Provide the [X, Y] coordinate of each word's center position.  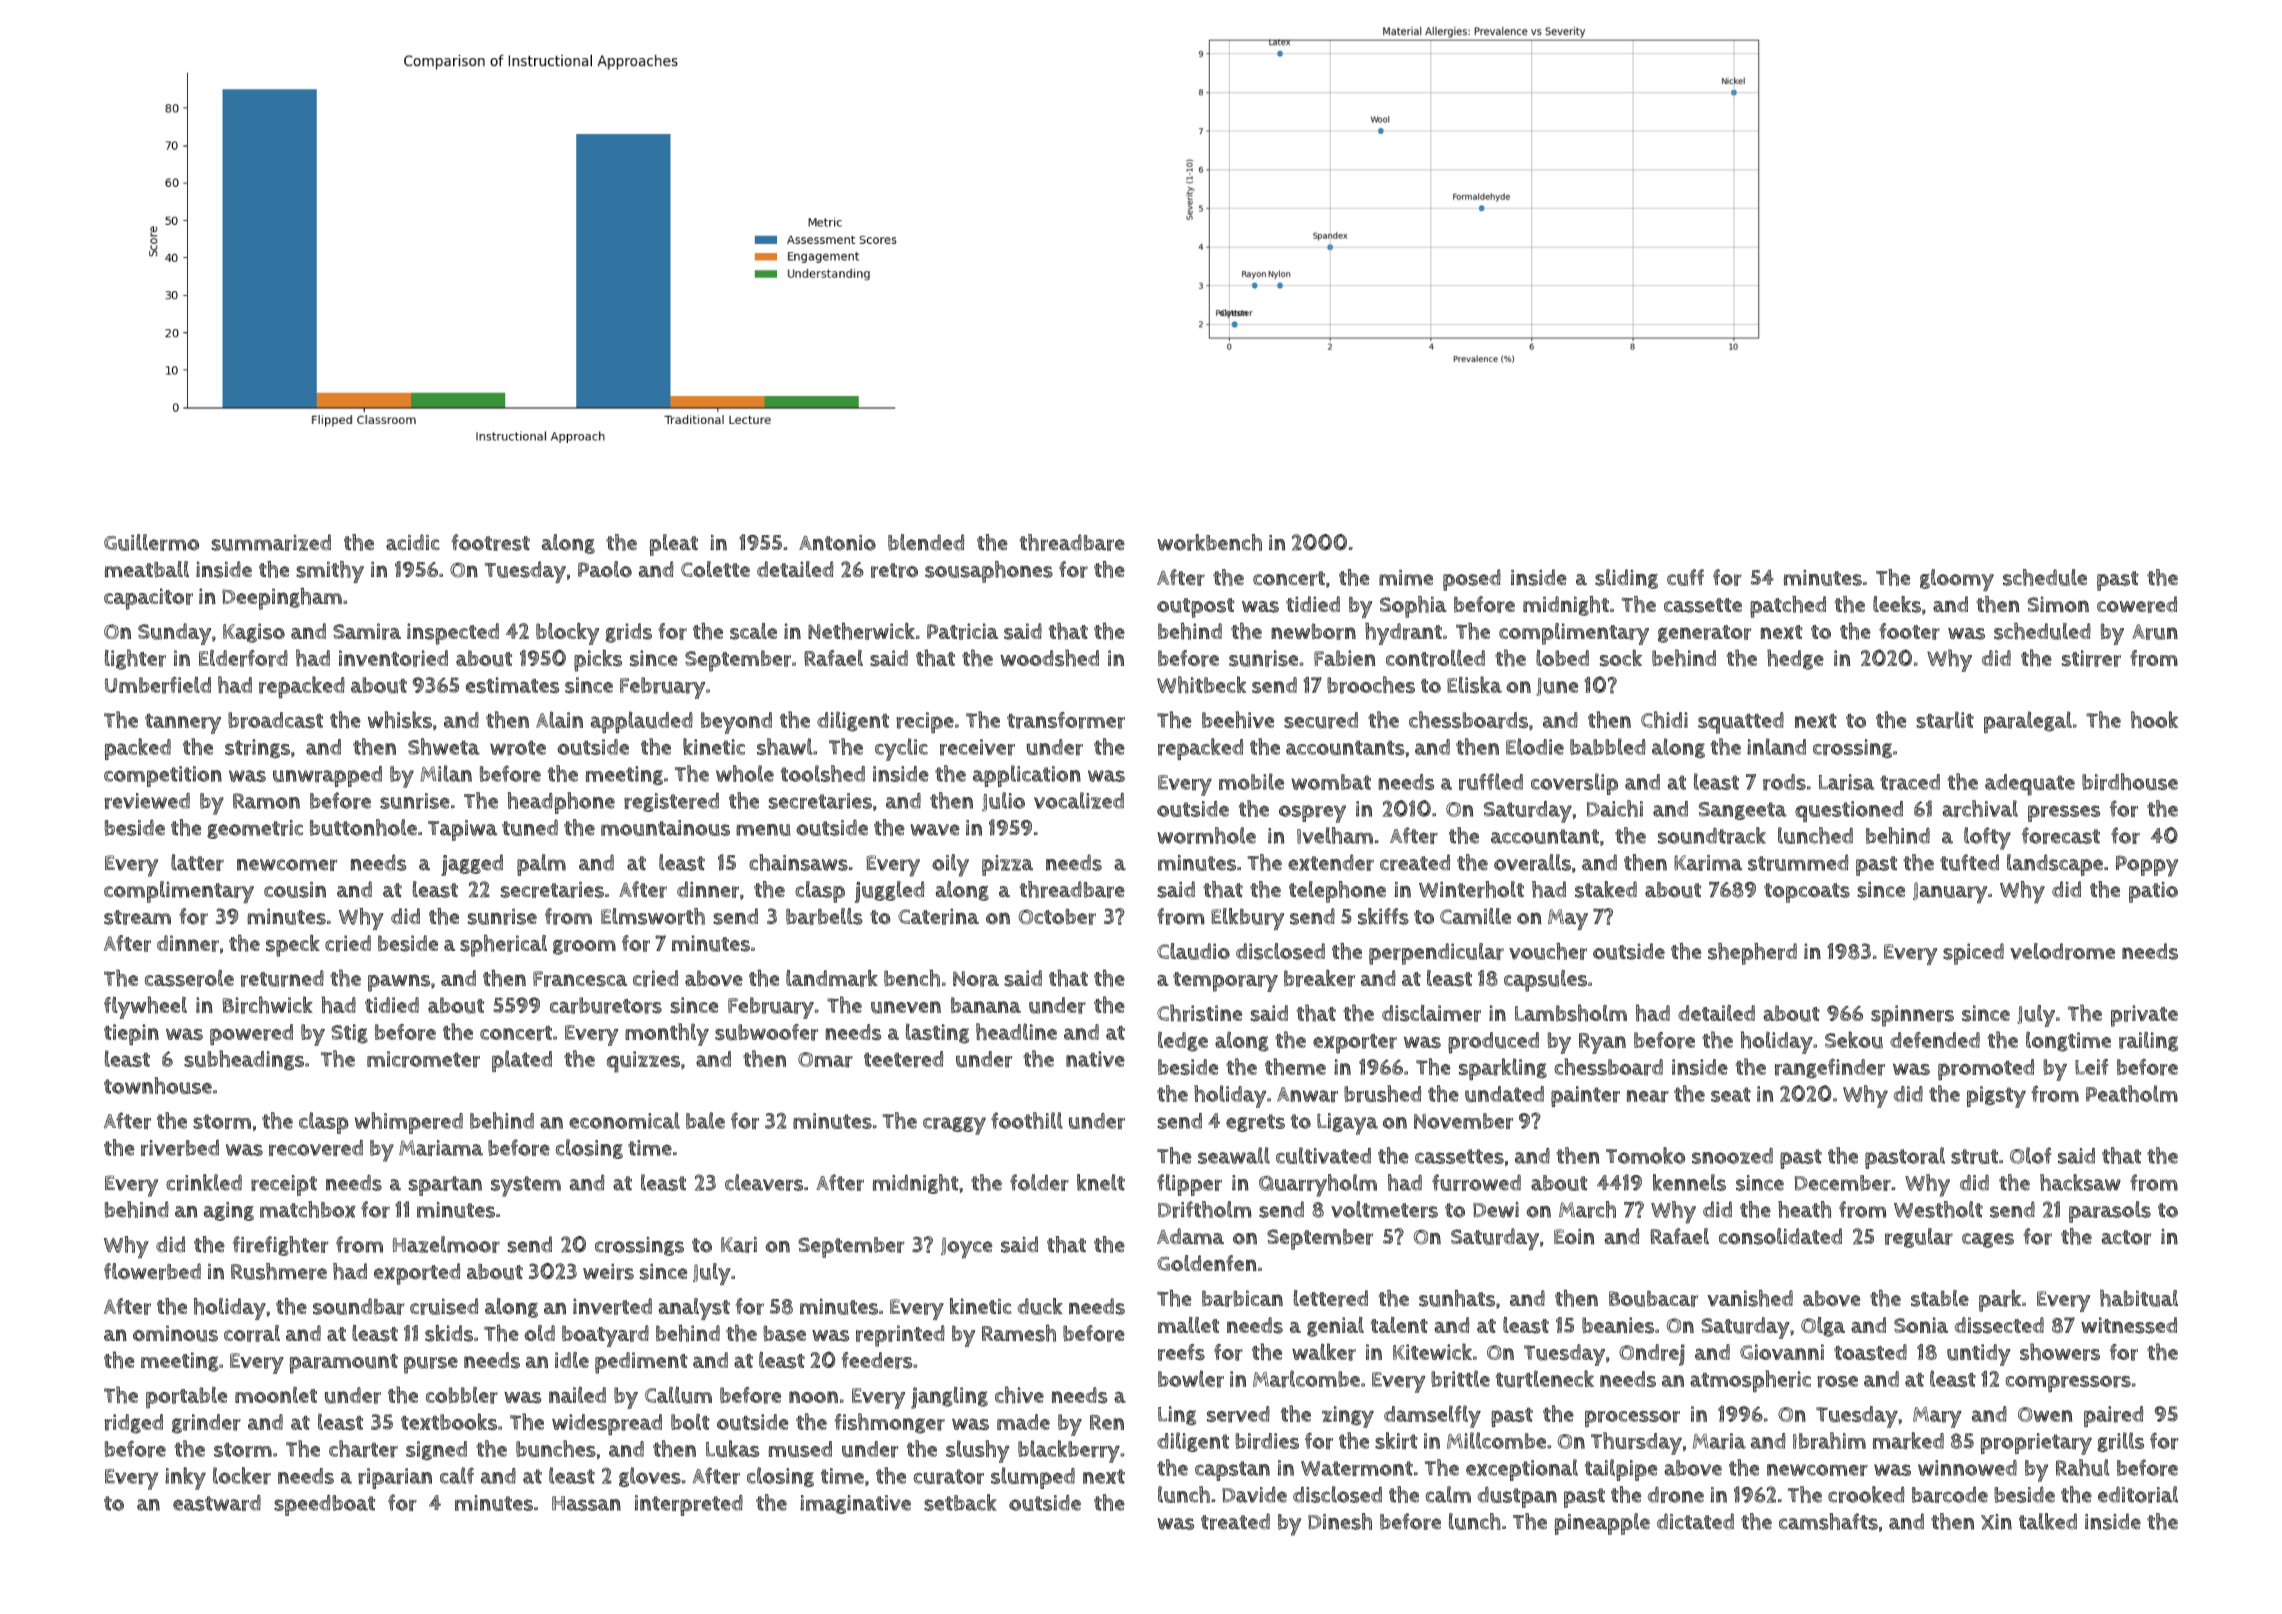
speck [293, 946]
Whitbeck [1201, 684]
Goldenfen [1207, 1263]
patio [2153, 892]
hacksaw [2080, 1182]
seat [1731, 1094]
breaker [1319, 978]
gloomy [1957, 580]
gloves [650, 1477]
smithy [330, 572]
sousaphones [989, 572]
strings [257, 749]
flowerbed [152, 1271]
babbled [1608, 746]
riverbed [180, 1148]
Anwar [1307, 1095]
